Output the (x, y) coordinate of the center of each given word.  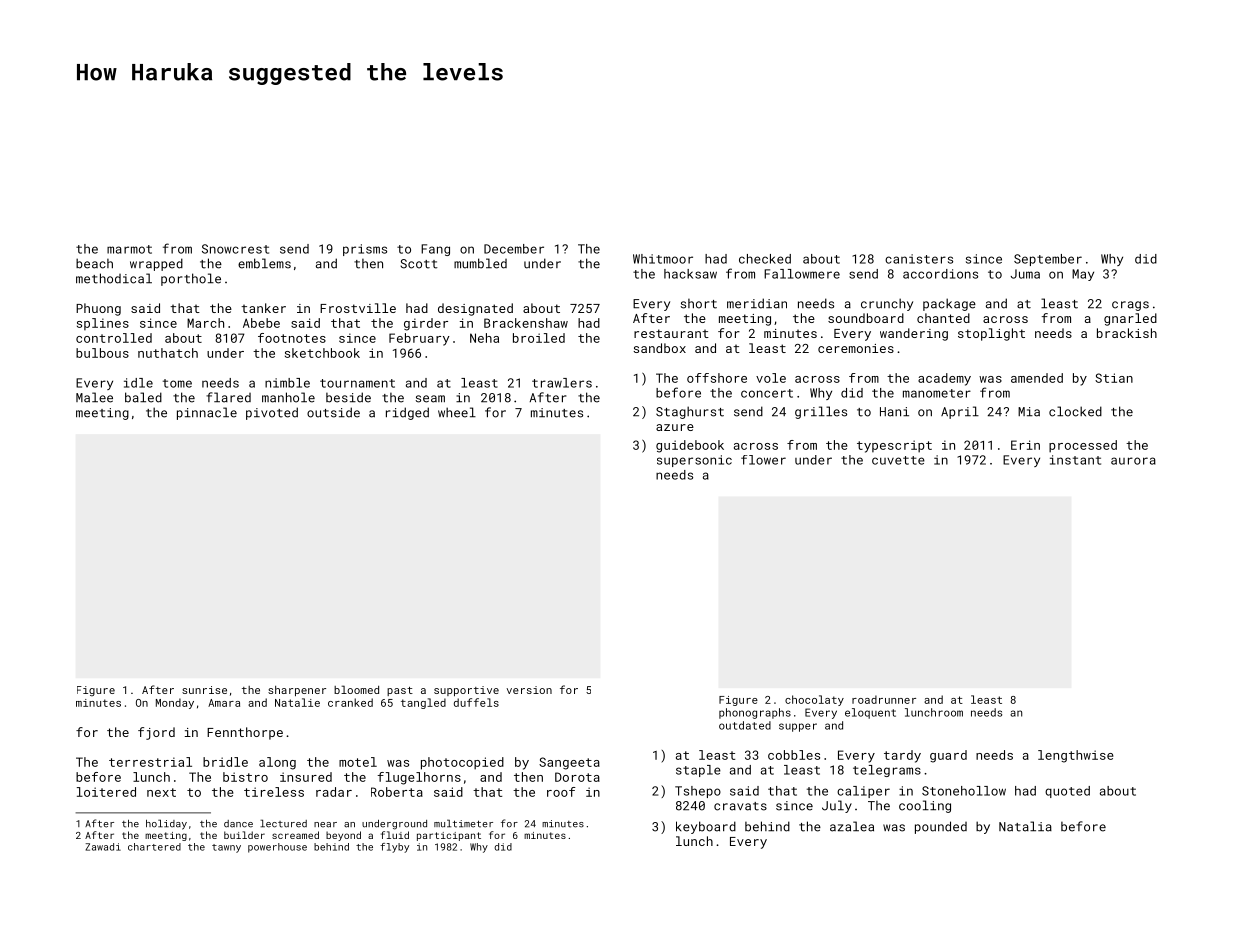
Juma (1025, 274)
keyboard (706, 827)
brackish (1127, 333)
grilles (821, 412)
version (529, 690)
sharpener (297, 691)
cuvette (898, 460)
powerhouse (277, 848)
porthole (191, 279)
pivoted (272, 413)
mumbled (480, 263)
